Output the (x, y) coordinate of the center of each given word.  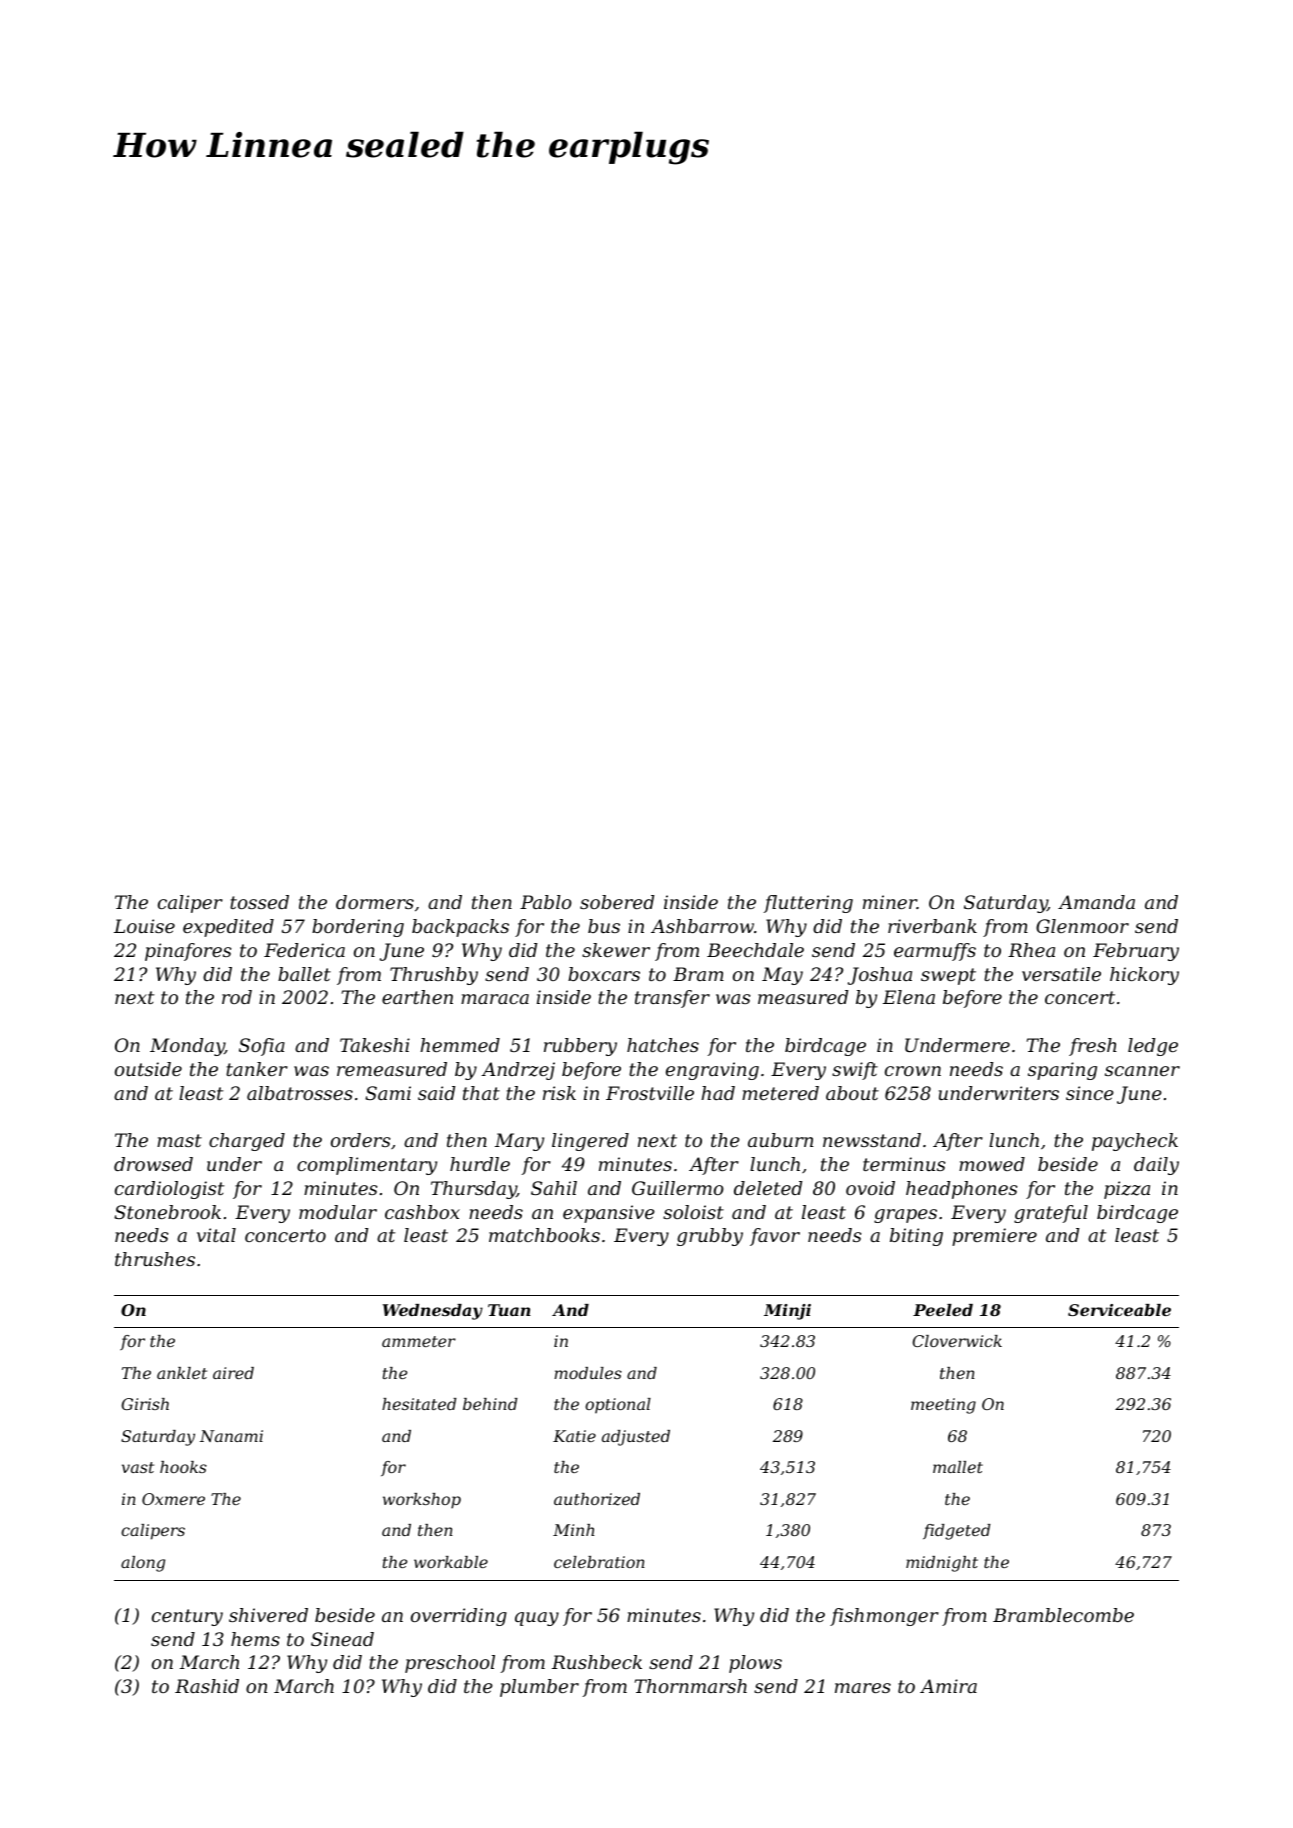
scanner (1142, 1071)
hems (255, 1639)
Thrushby (434, 976)
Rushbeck (597, 1662)
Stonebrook (167, 1212)
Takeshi (375, 1045)
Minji (787, 1312)
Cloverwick (957, 1341)
